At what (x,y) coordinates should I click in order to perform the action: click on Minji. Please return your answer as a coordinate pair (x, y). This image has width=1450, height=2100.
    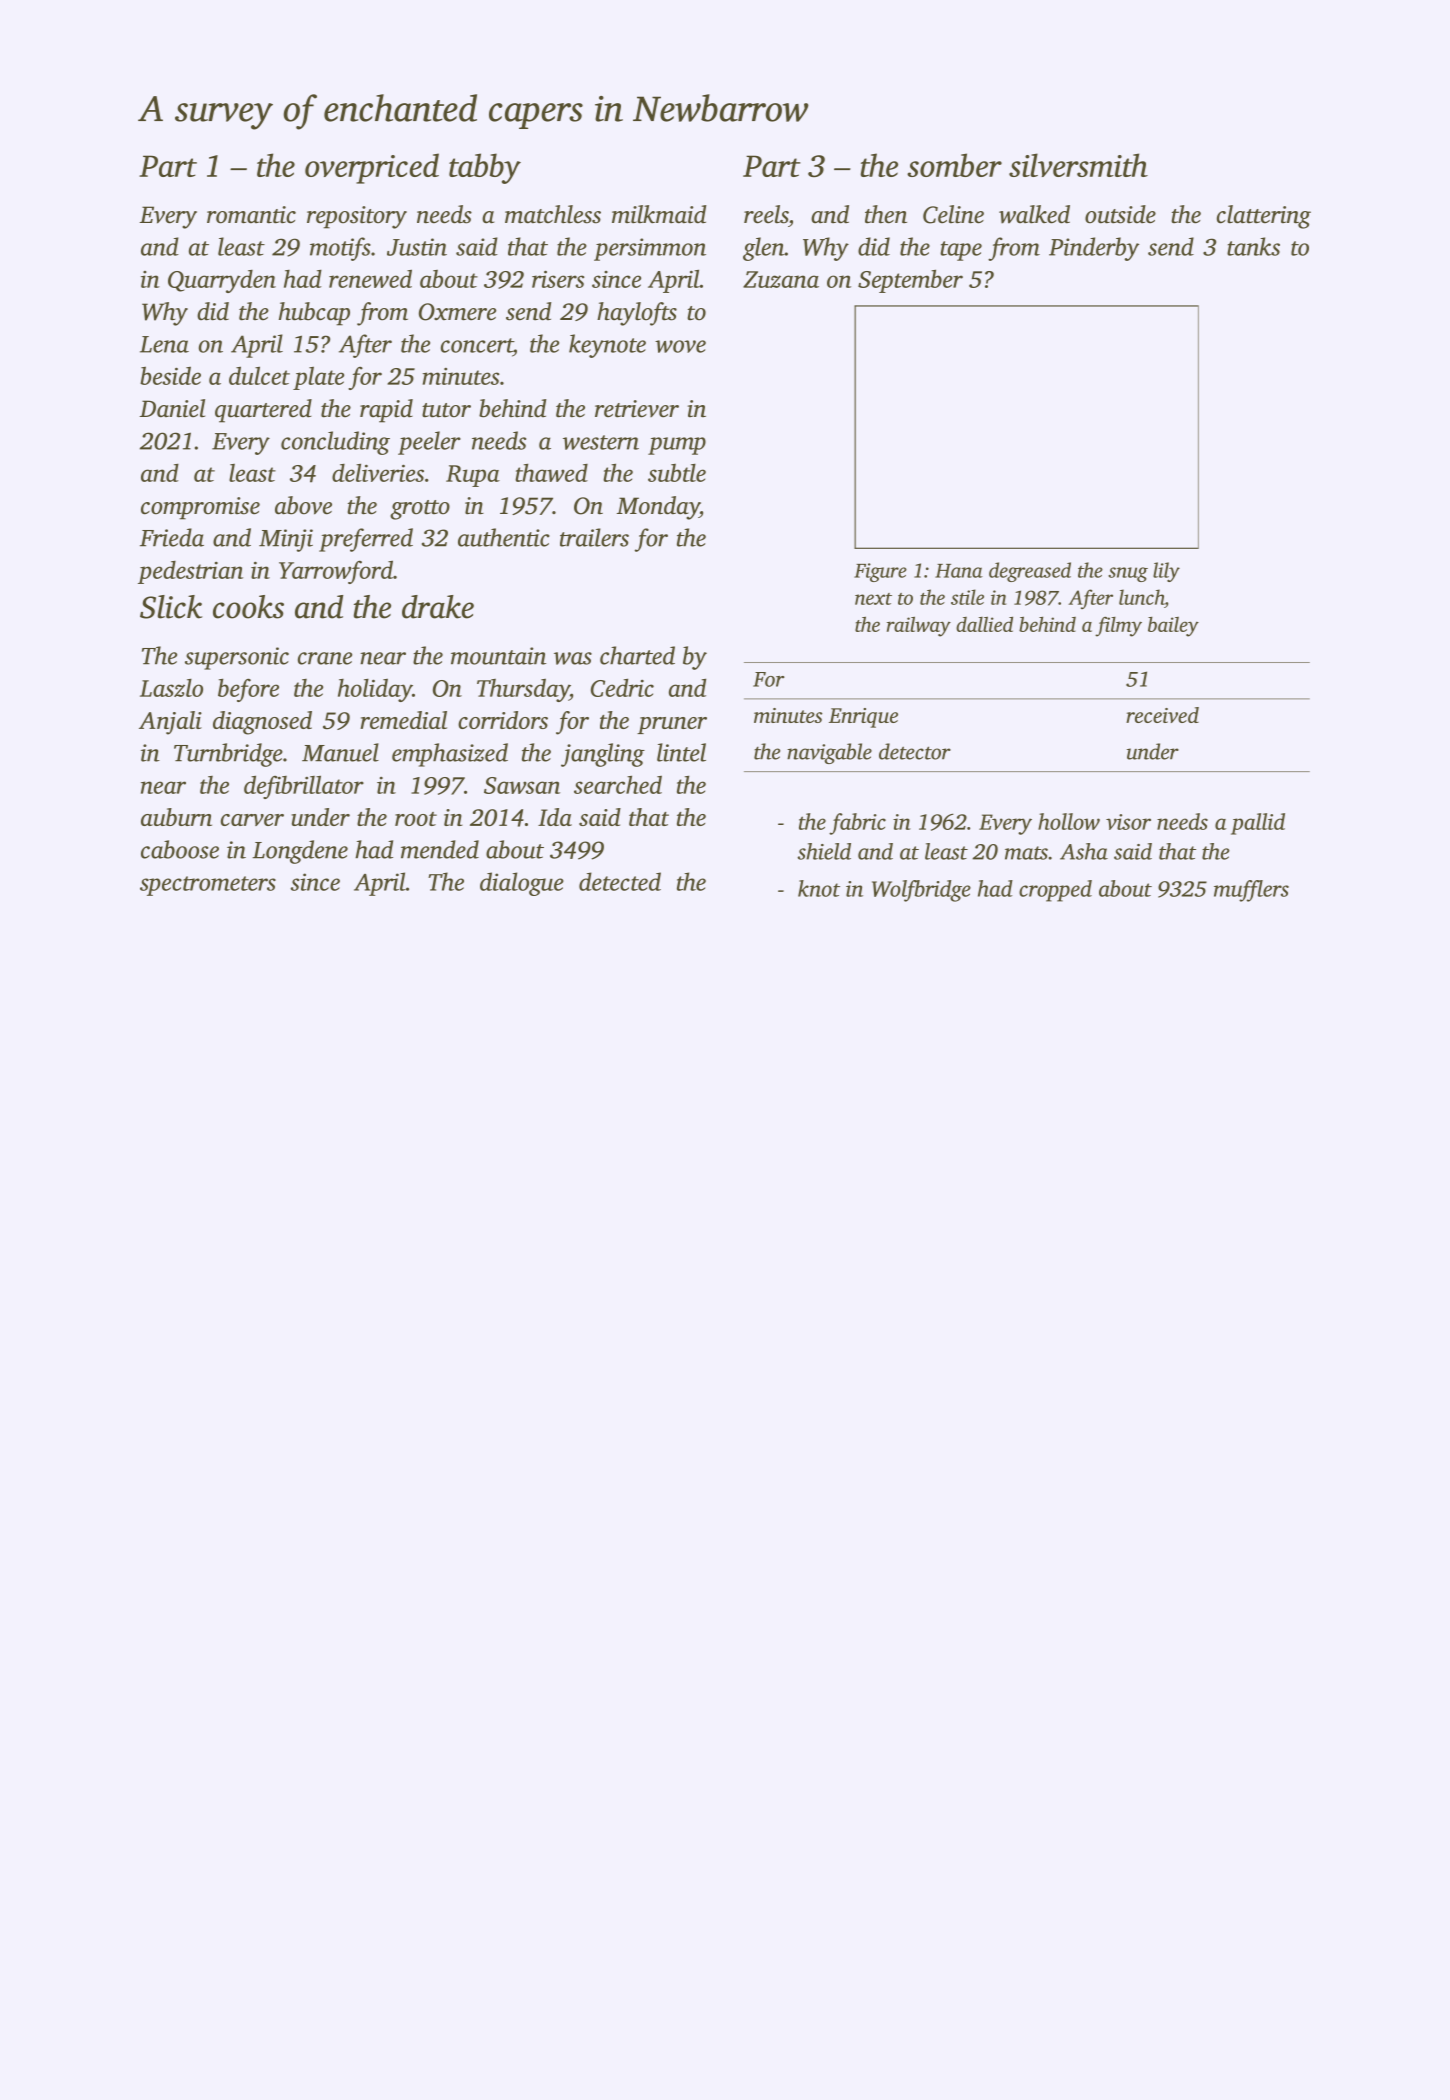
    Looking at the image, I should click on (286, 540).
